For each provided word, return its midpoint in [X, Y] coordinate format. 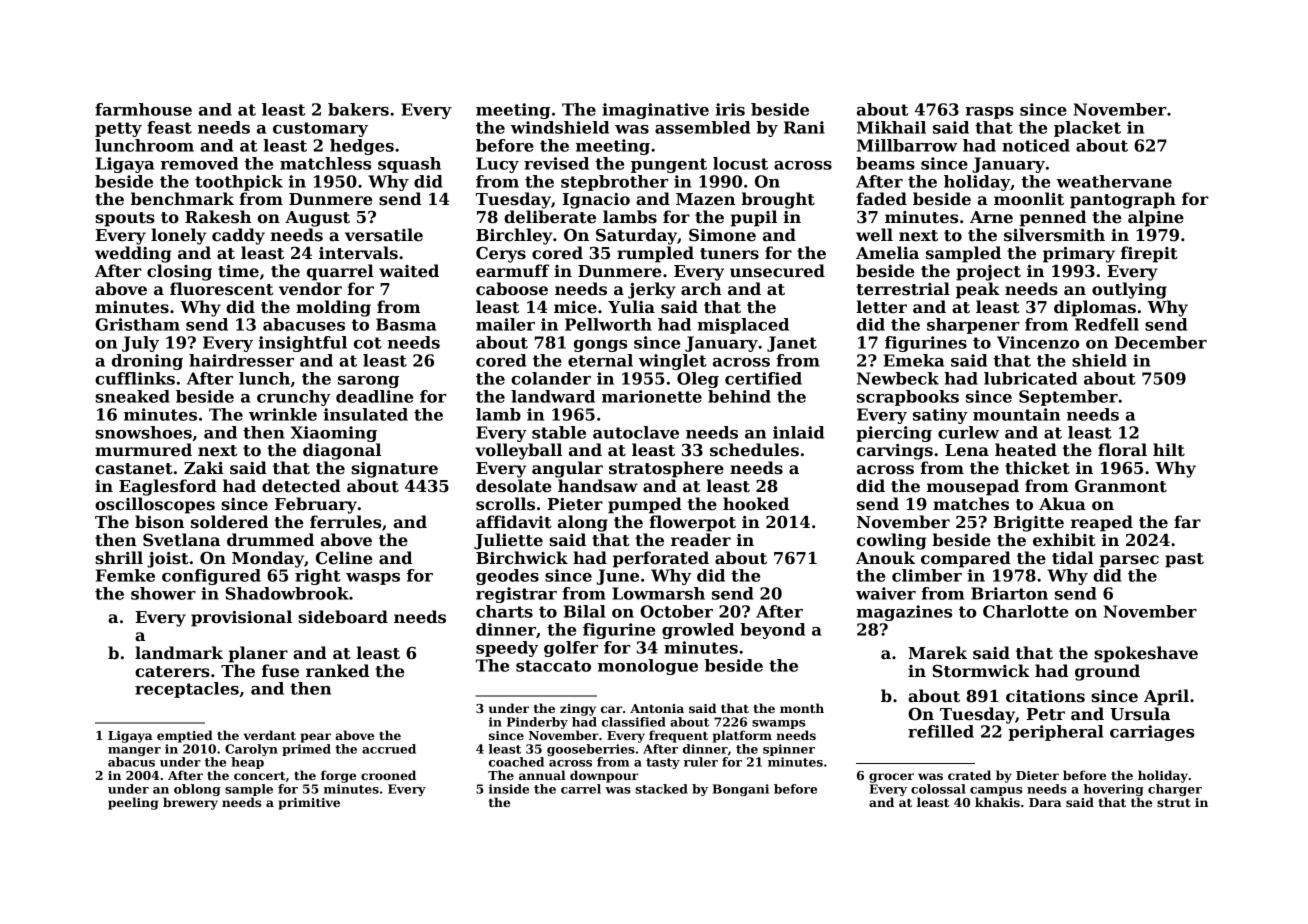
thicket [1037, 468]
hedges [362, 147]
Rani [804, 127]
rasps [989, 113]
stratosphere [666, 469]
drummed [270, 540]
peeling [133, 803]
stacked [661, 789]
